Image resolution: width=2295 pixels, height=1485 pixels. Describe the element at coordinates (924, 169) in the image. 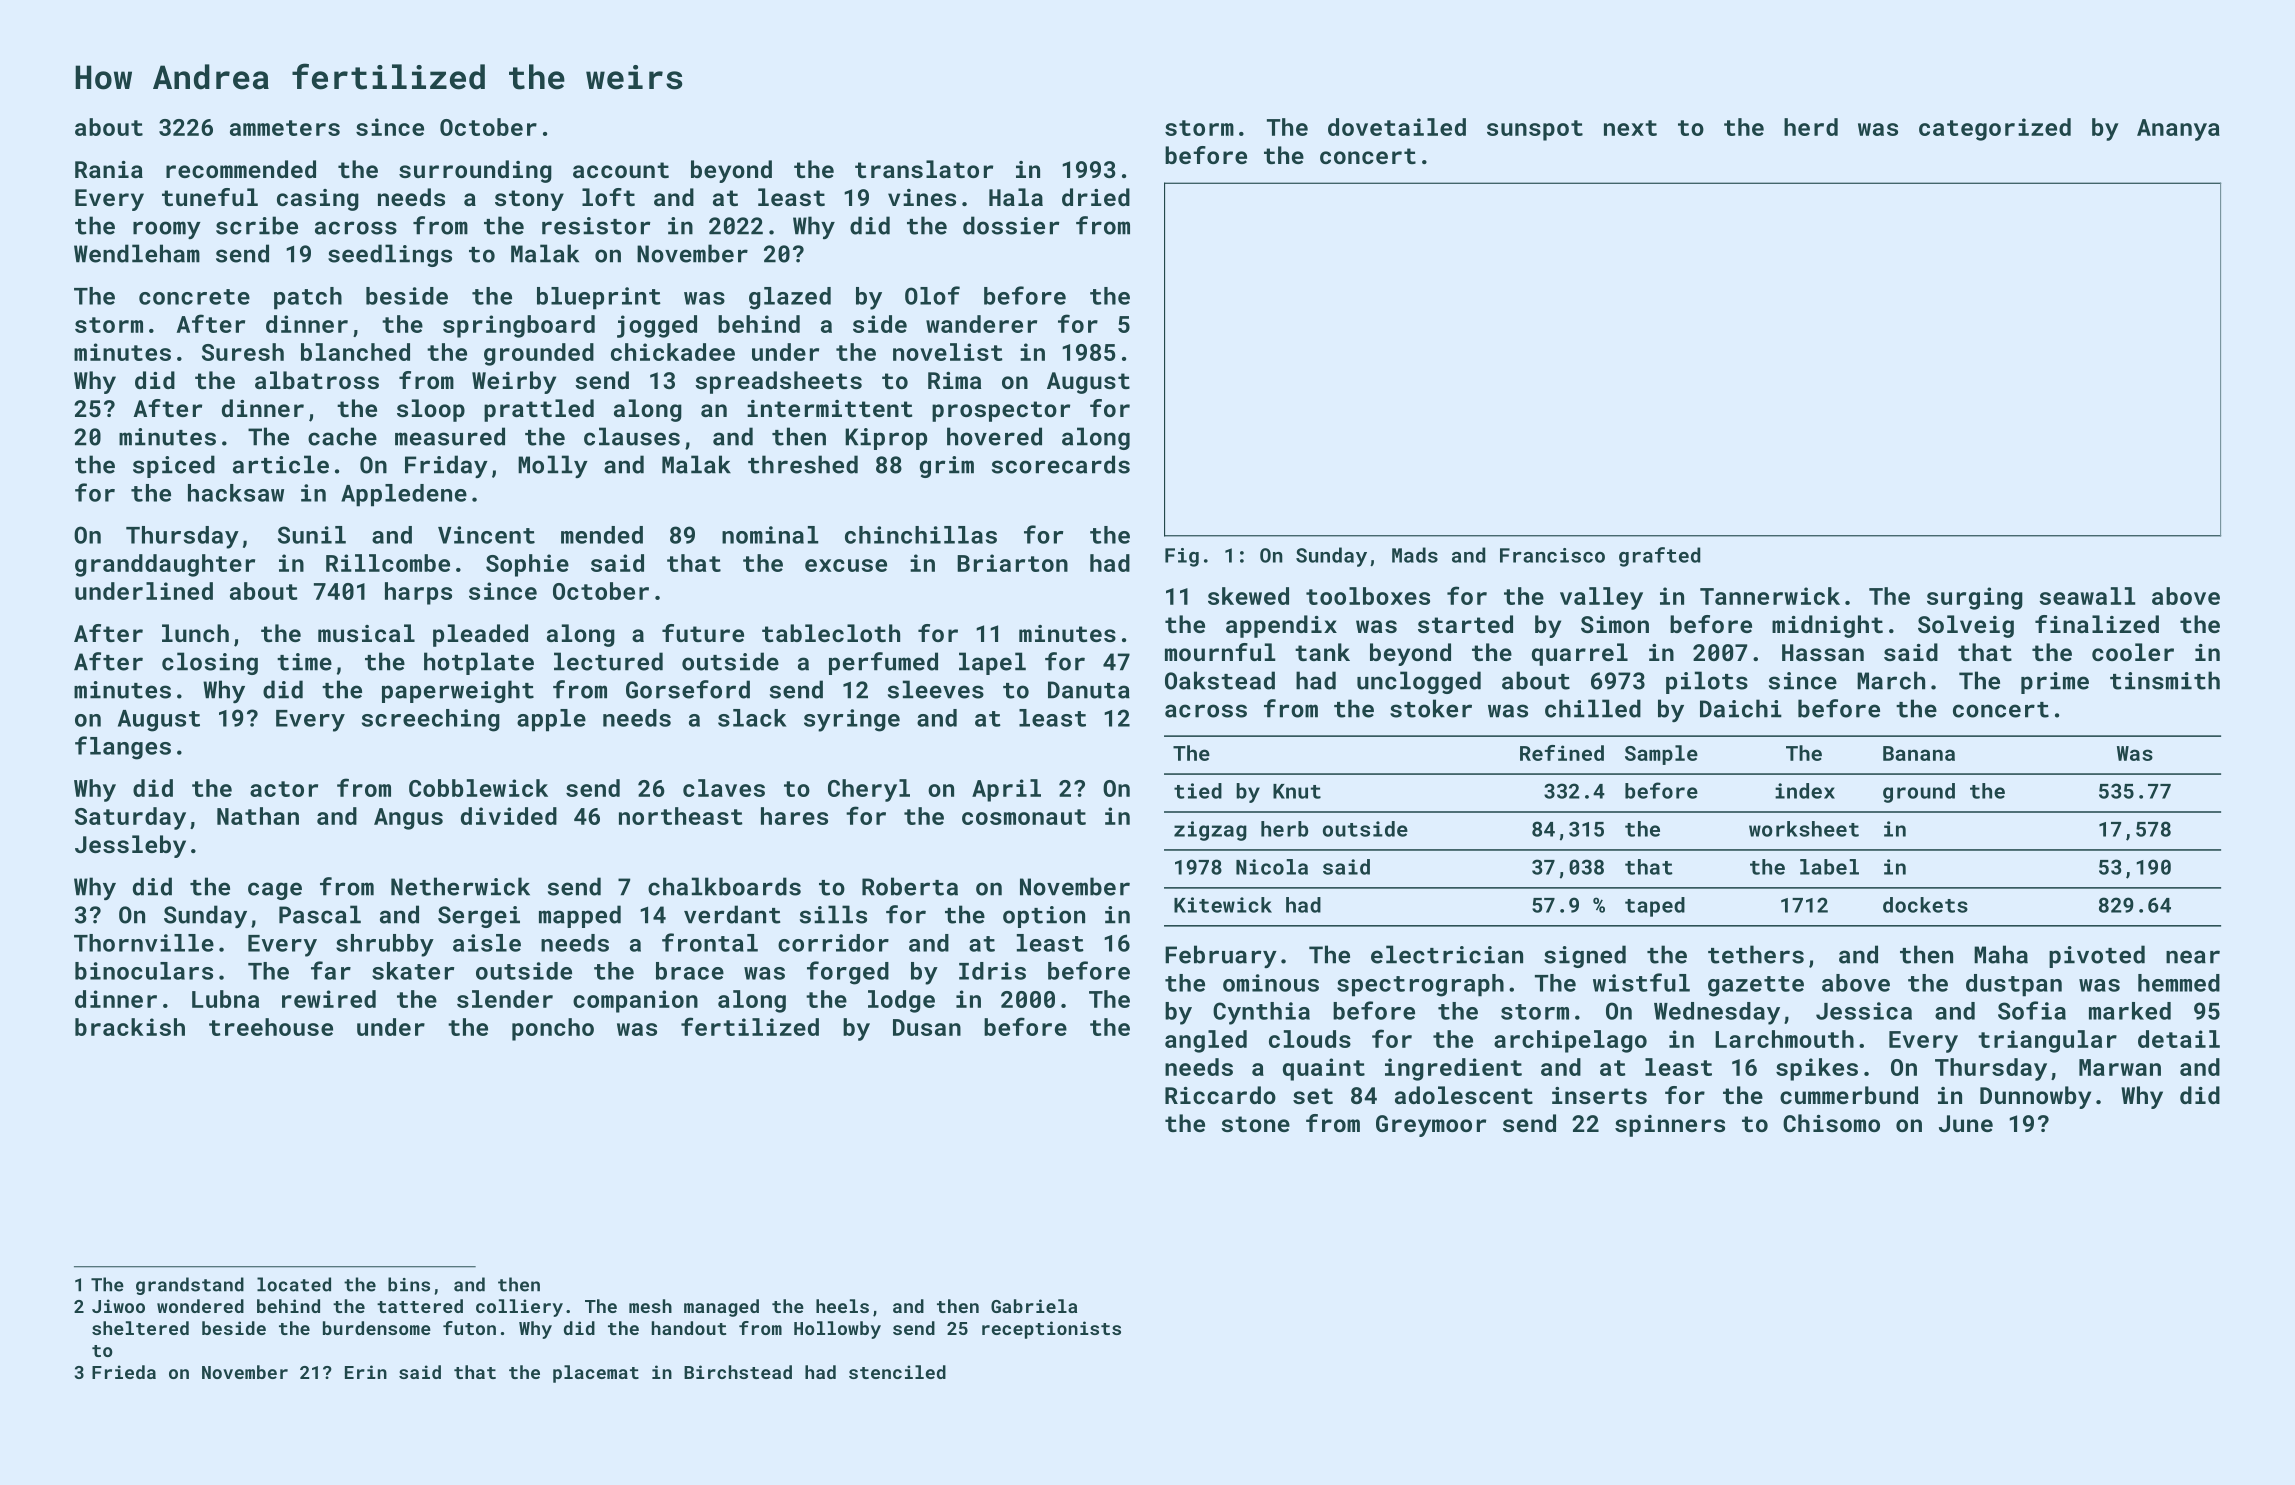

I see `translator` at that location.
